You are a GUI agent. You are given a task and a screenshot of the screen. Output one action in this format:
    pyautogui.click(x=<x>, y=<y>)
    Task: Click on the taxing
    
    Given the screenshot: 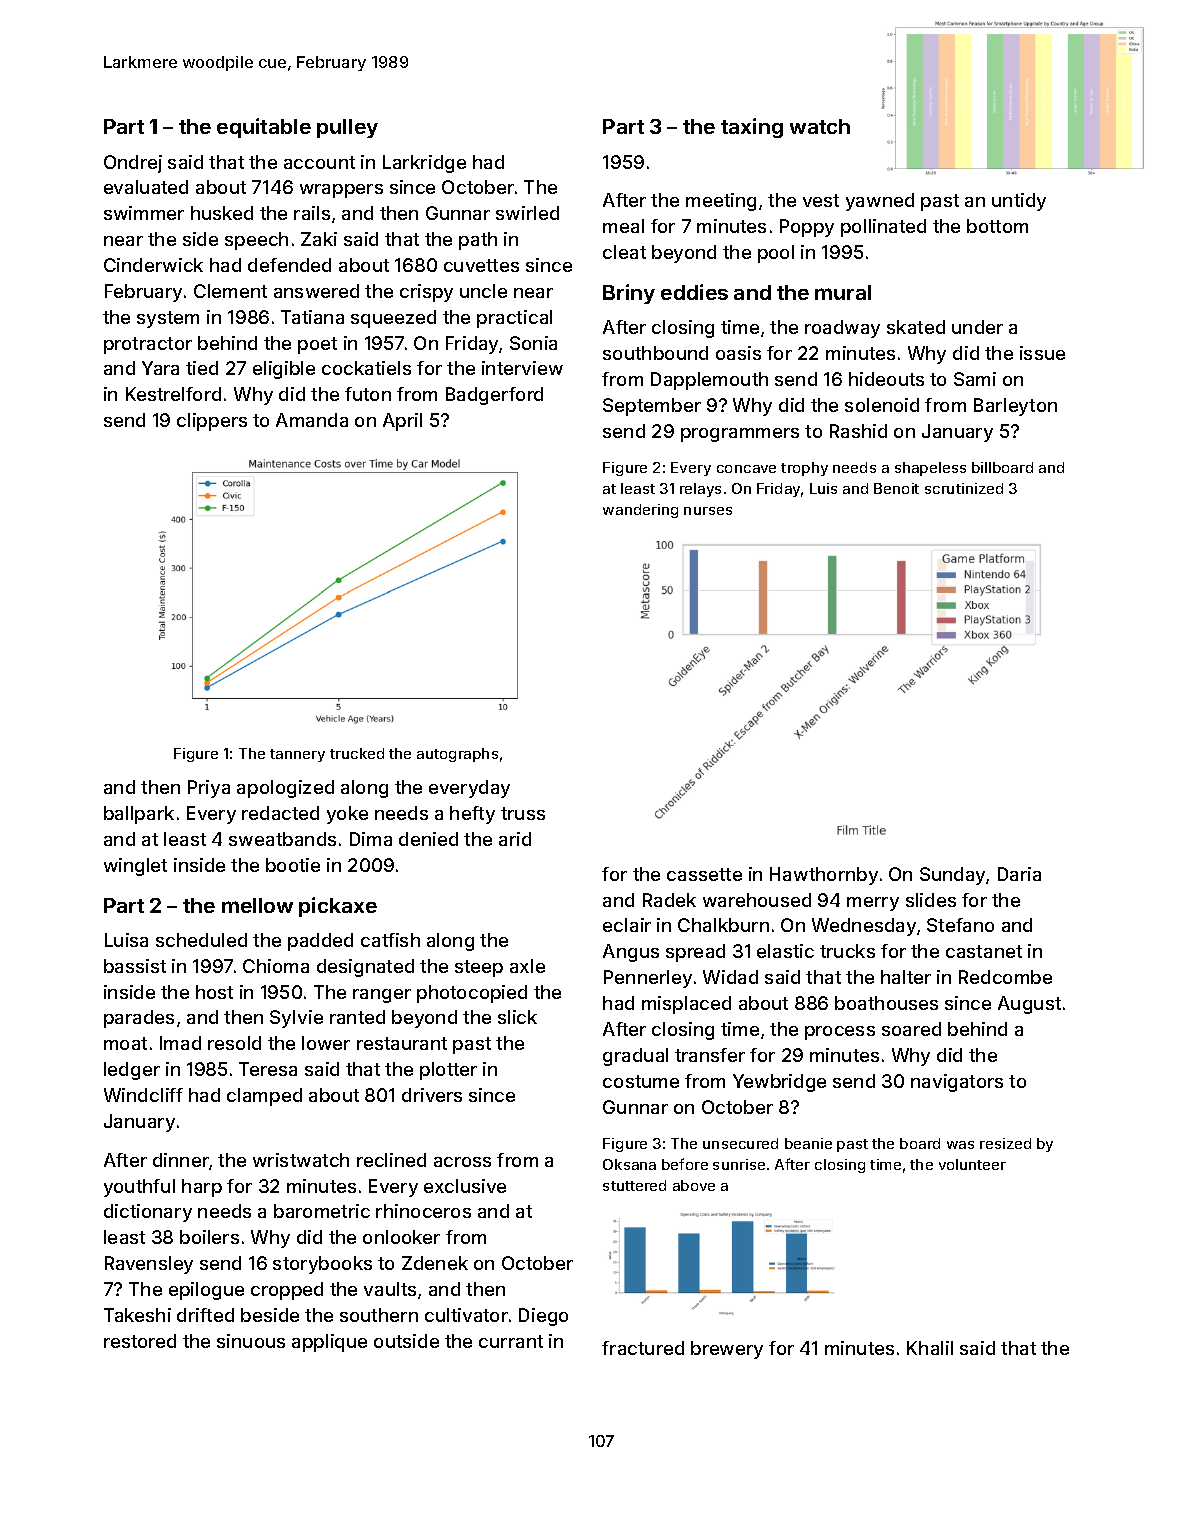 What is the action you would take?
    pyautogui.click(x=752, y=128)
